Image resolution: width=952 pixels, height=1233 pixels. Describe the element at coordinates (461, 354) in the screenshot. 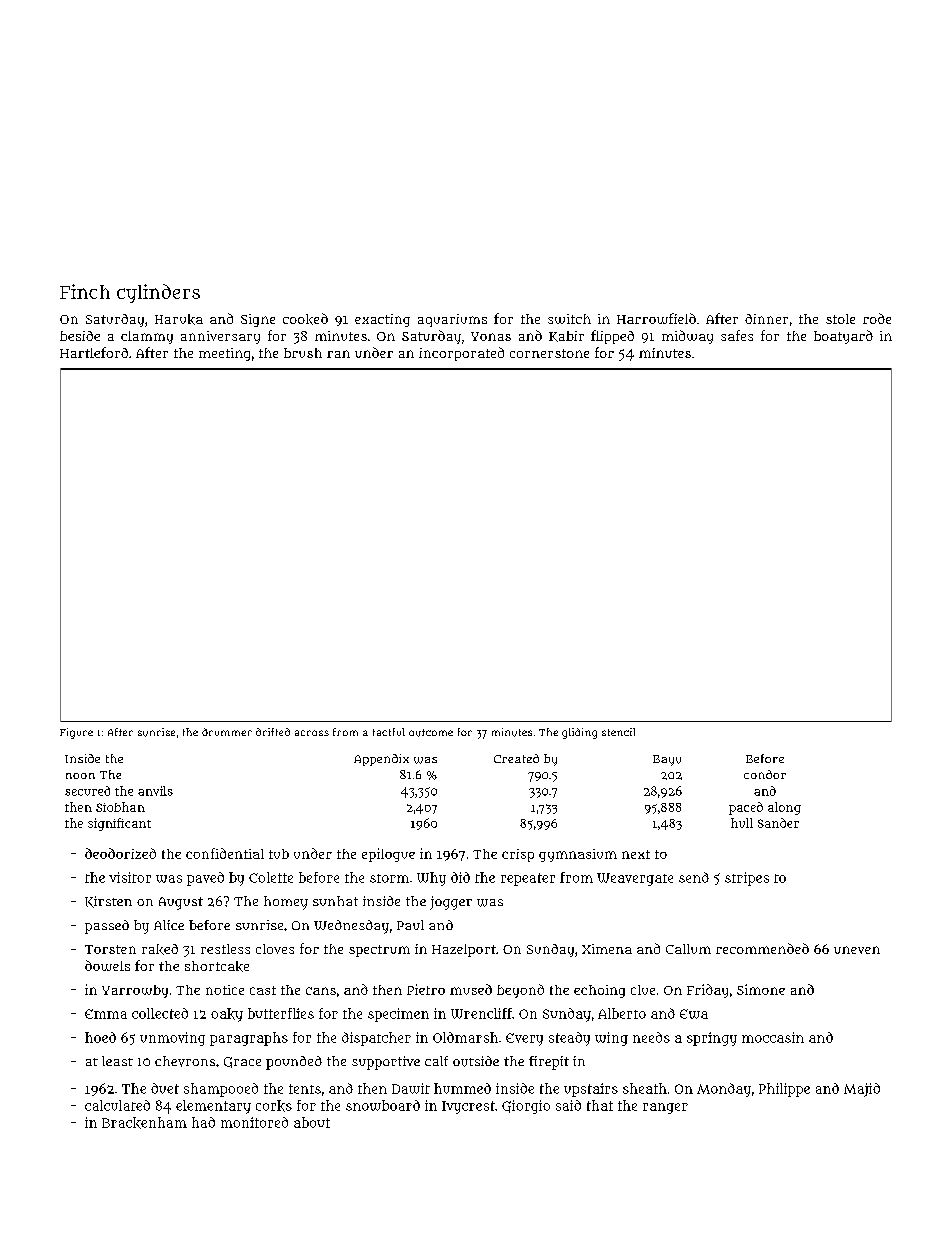

I see `incorporated` at that location.
